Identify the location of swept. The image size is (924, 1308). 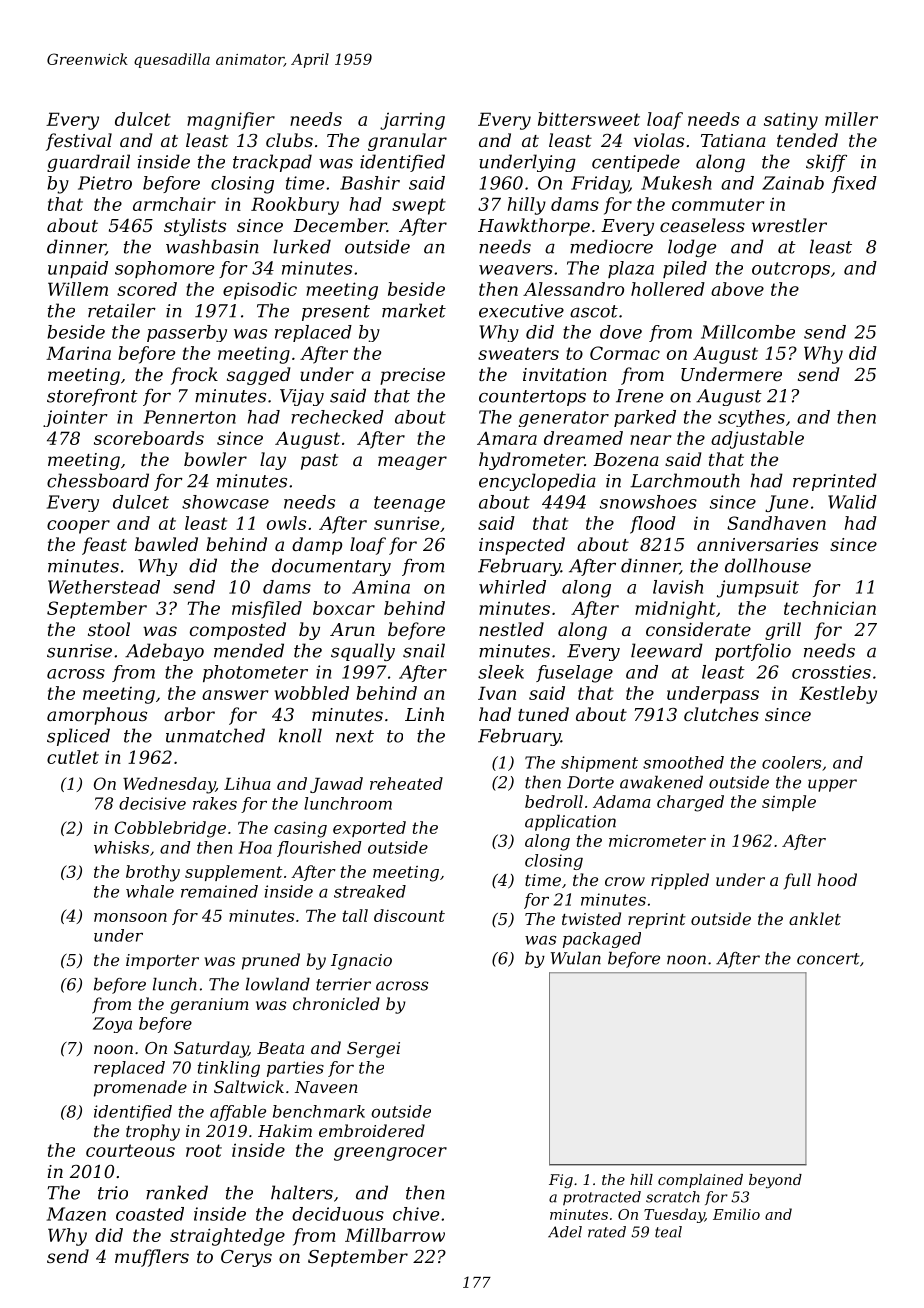
(419, 206).
